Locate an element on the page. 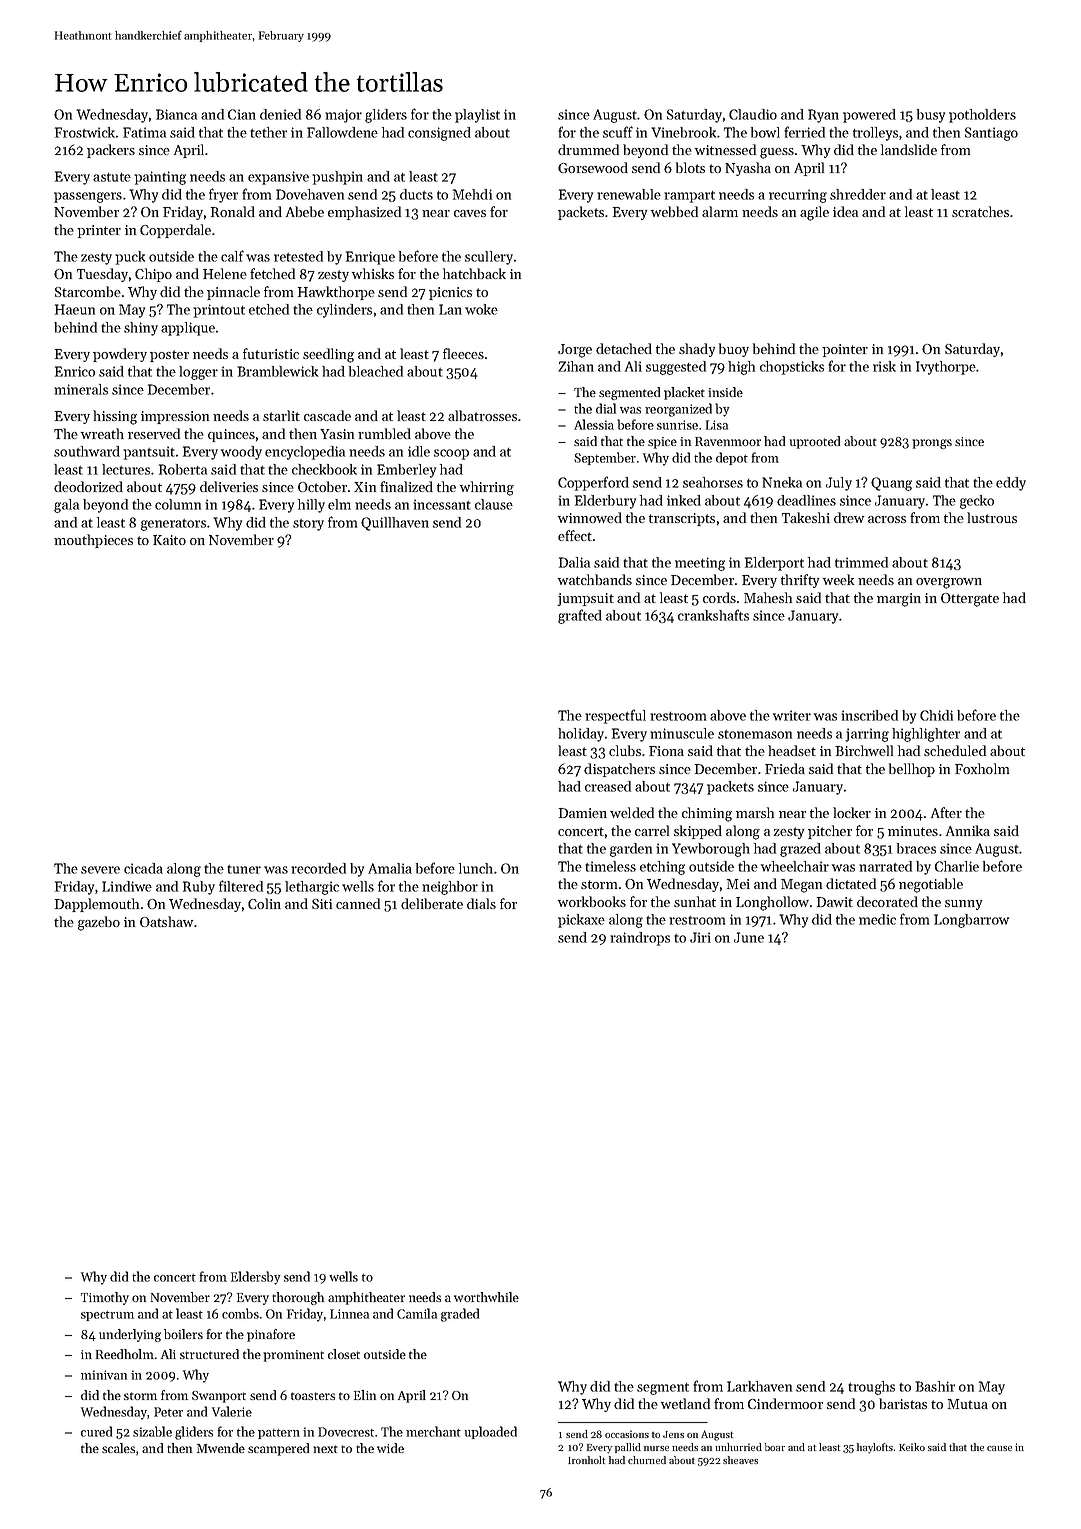 The height and width of the page is (1529, 1081). Ryan is located at coordinates (823, 116).
